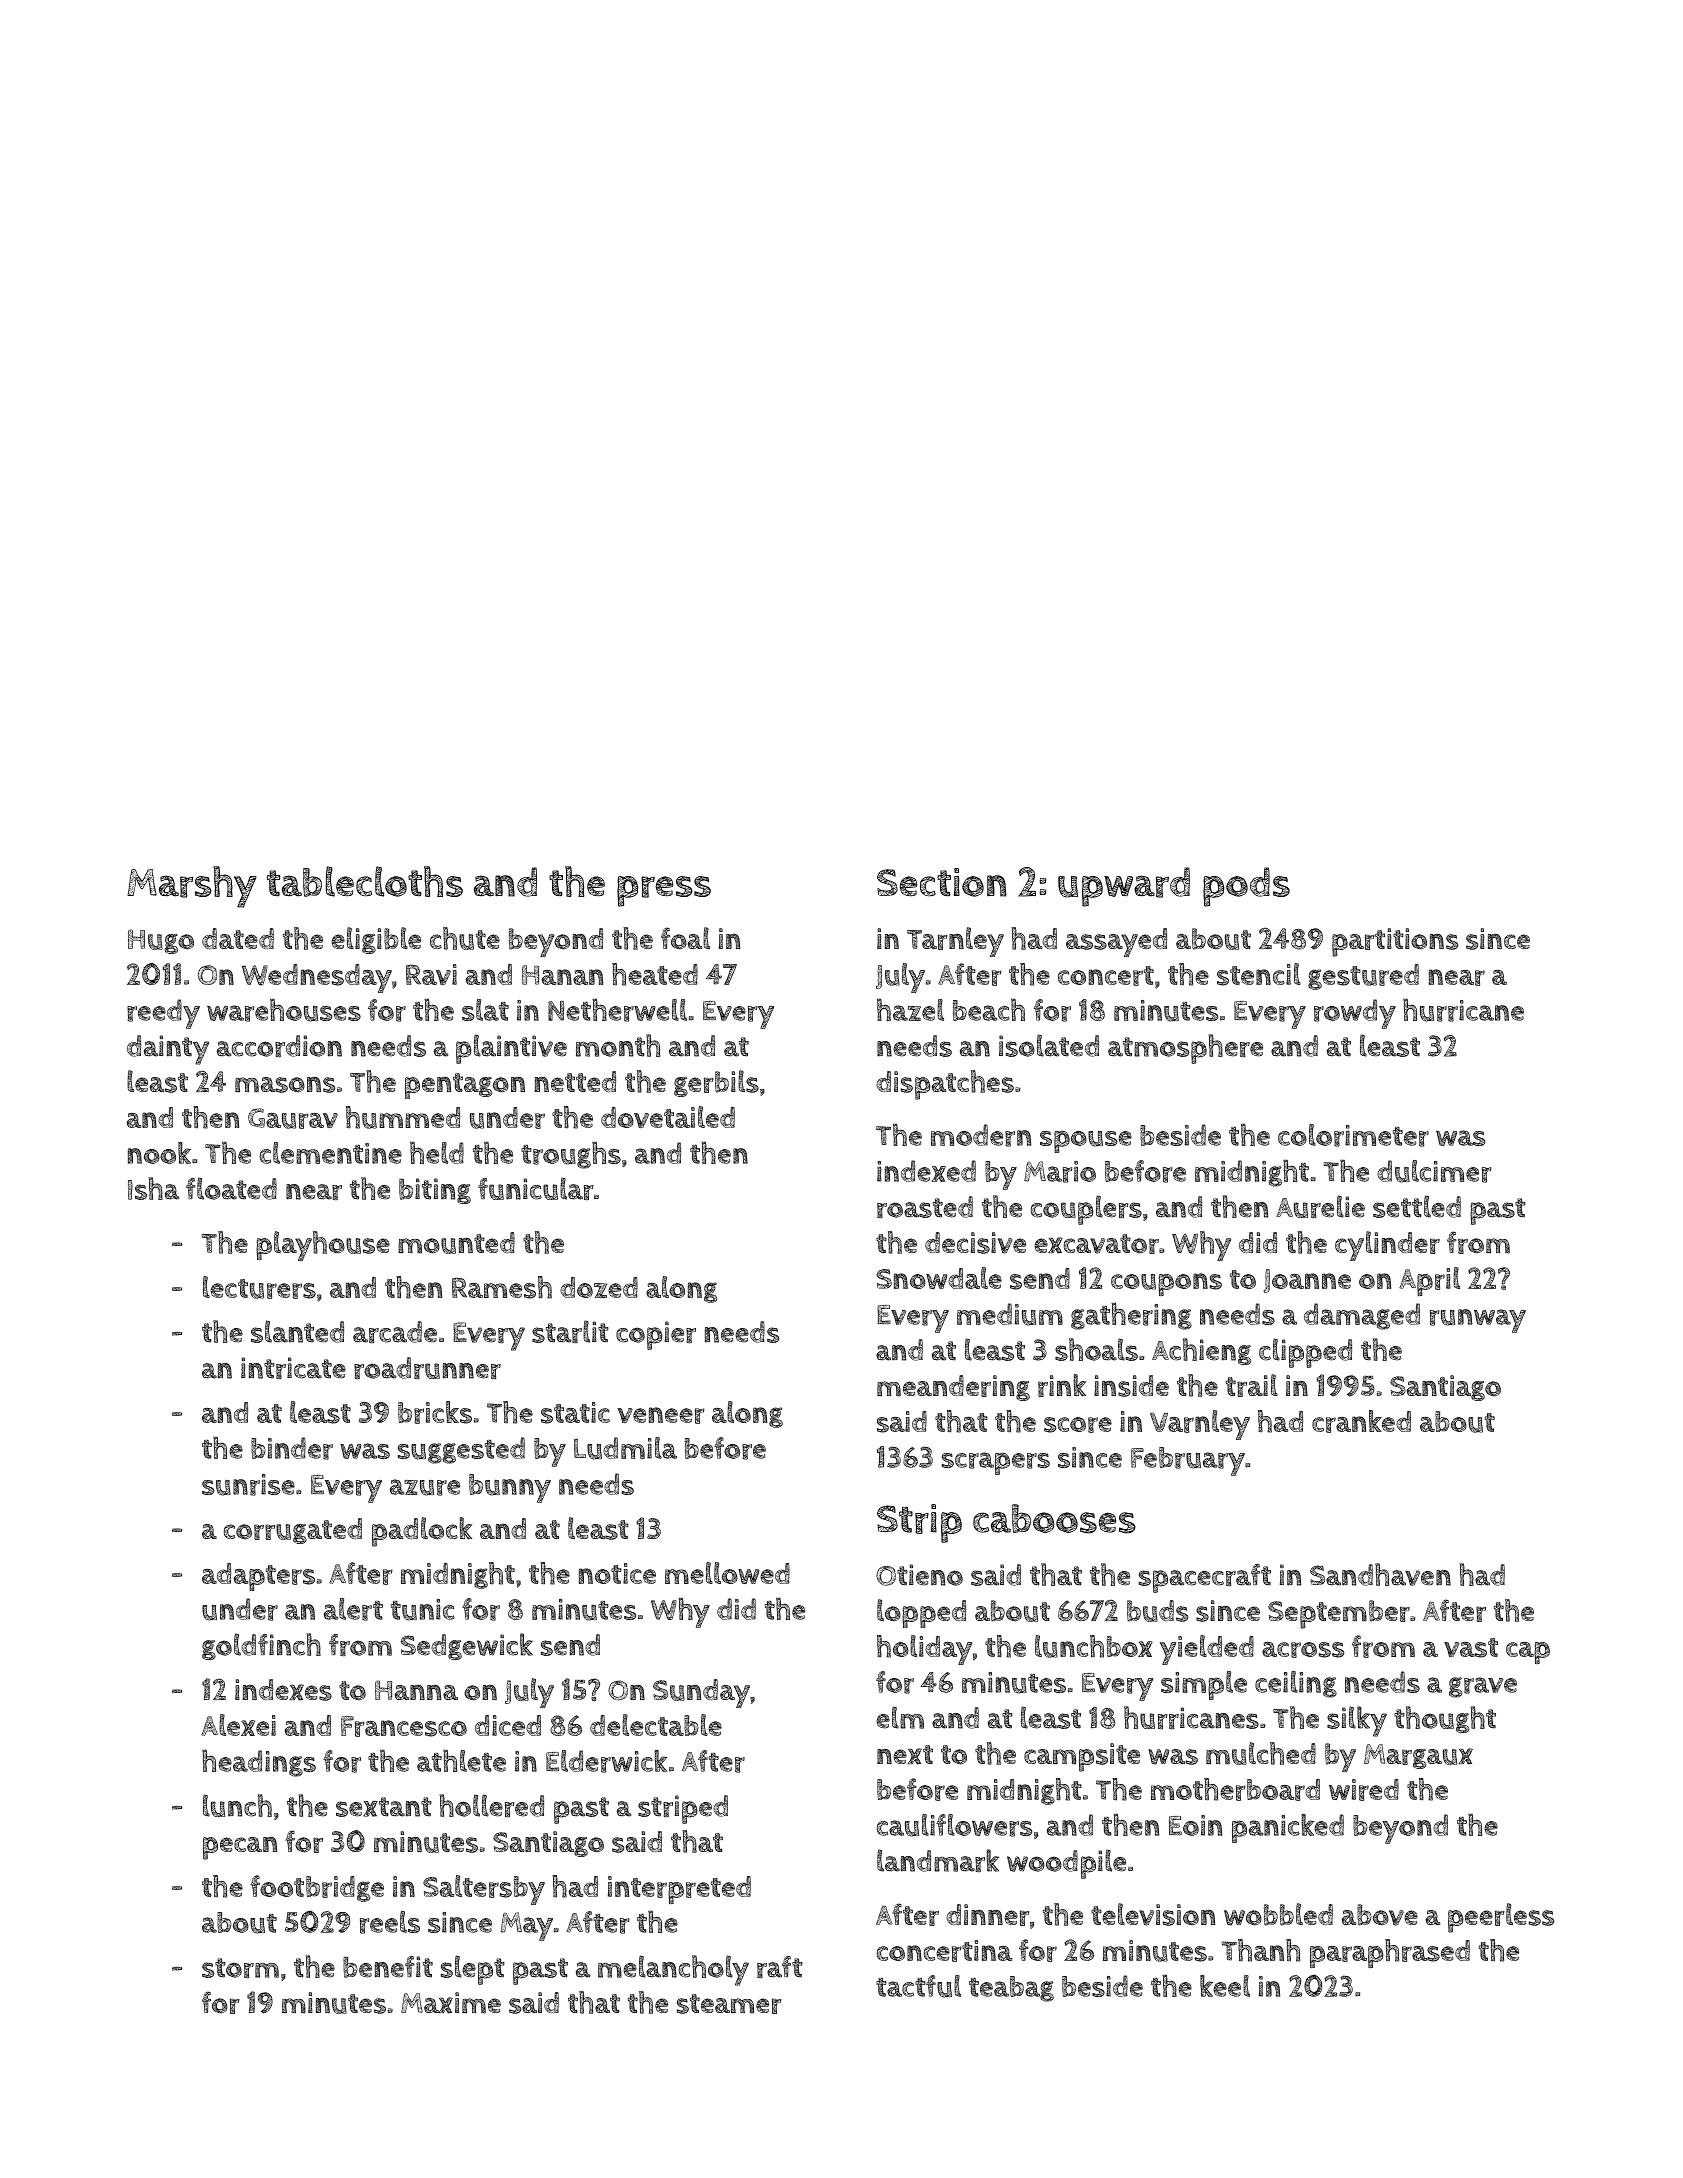 The width and height of the document is (1683, 2178). What do you see at coordinates (231, 1188) in the document?
I see `floated` at bounding box center [231, 1188].
